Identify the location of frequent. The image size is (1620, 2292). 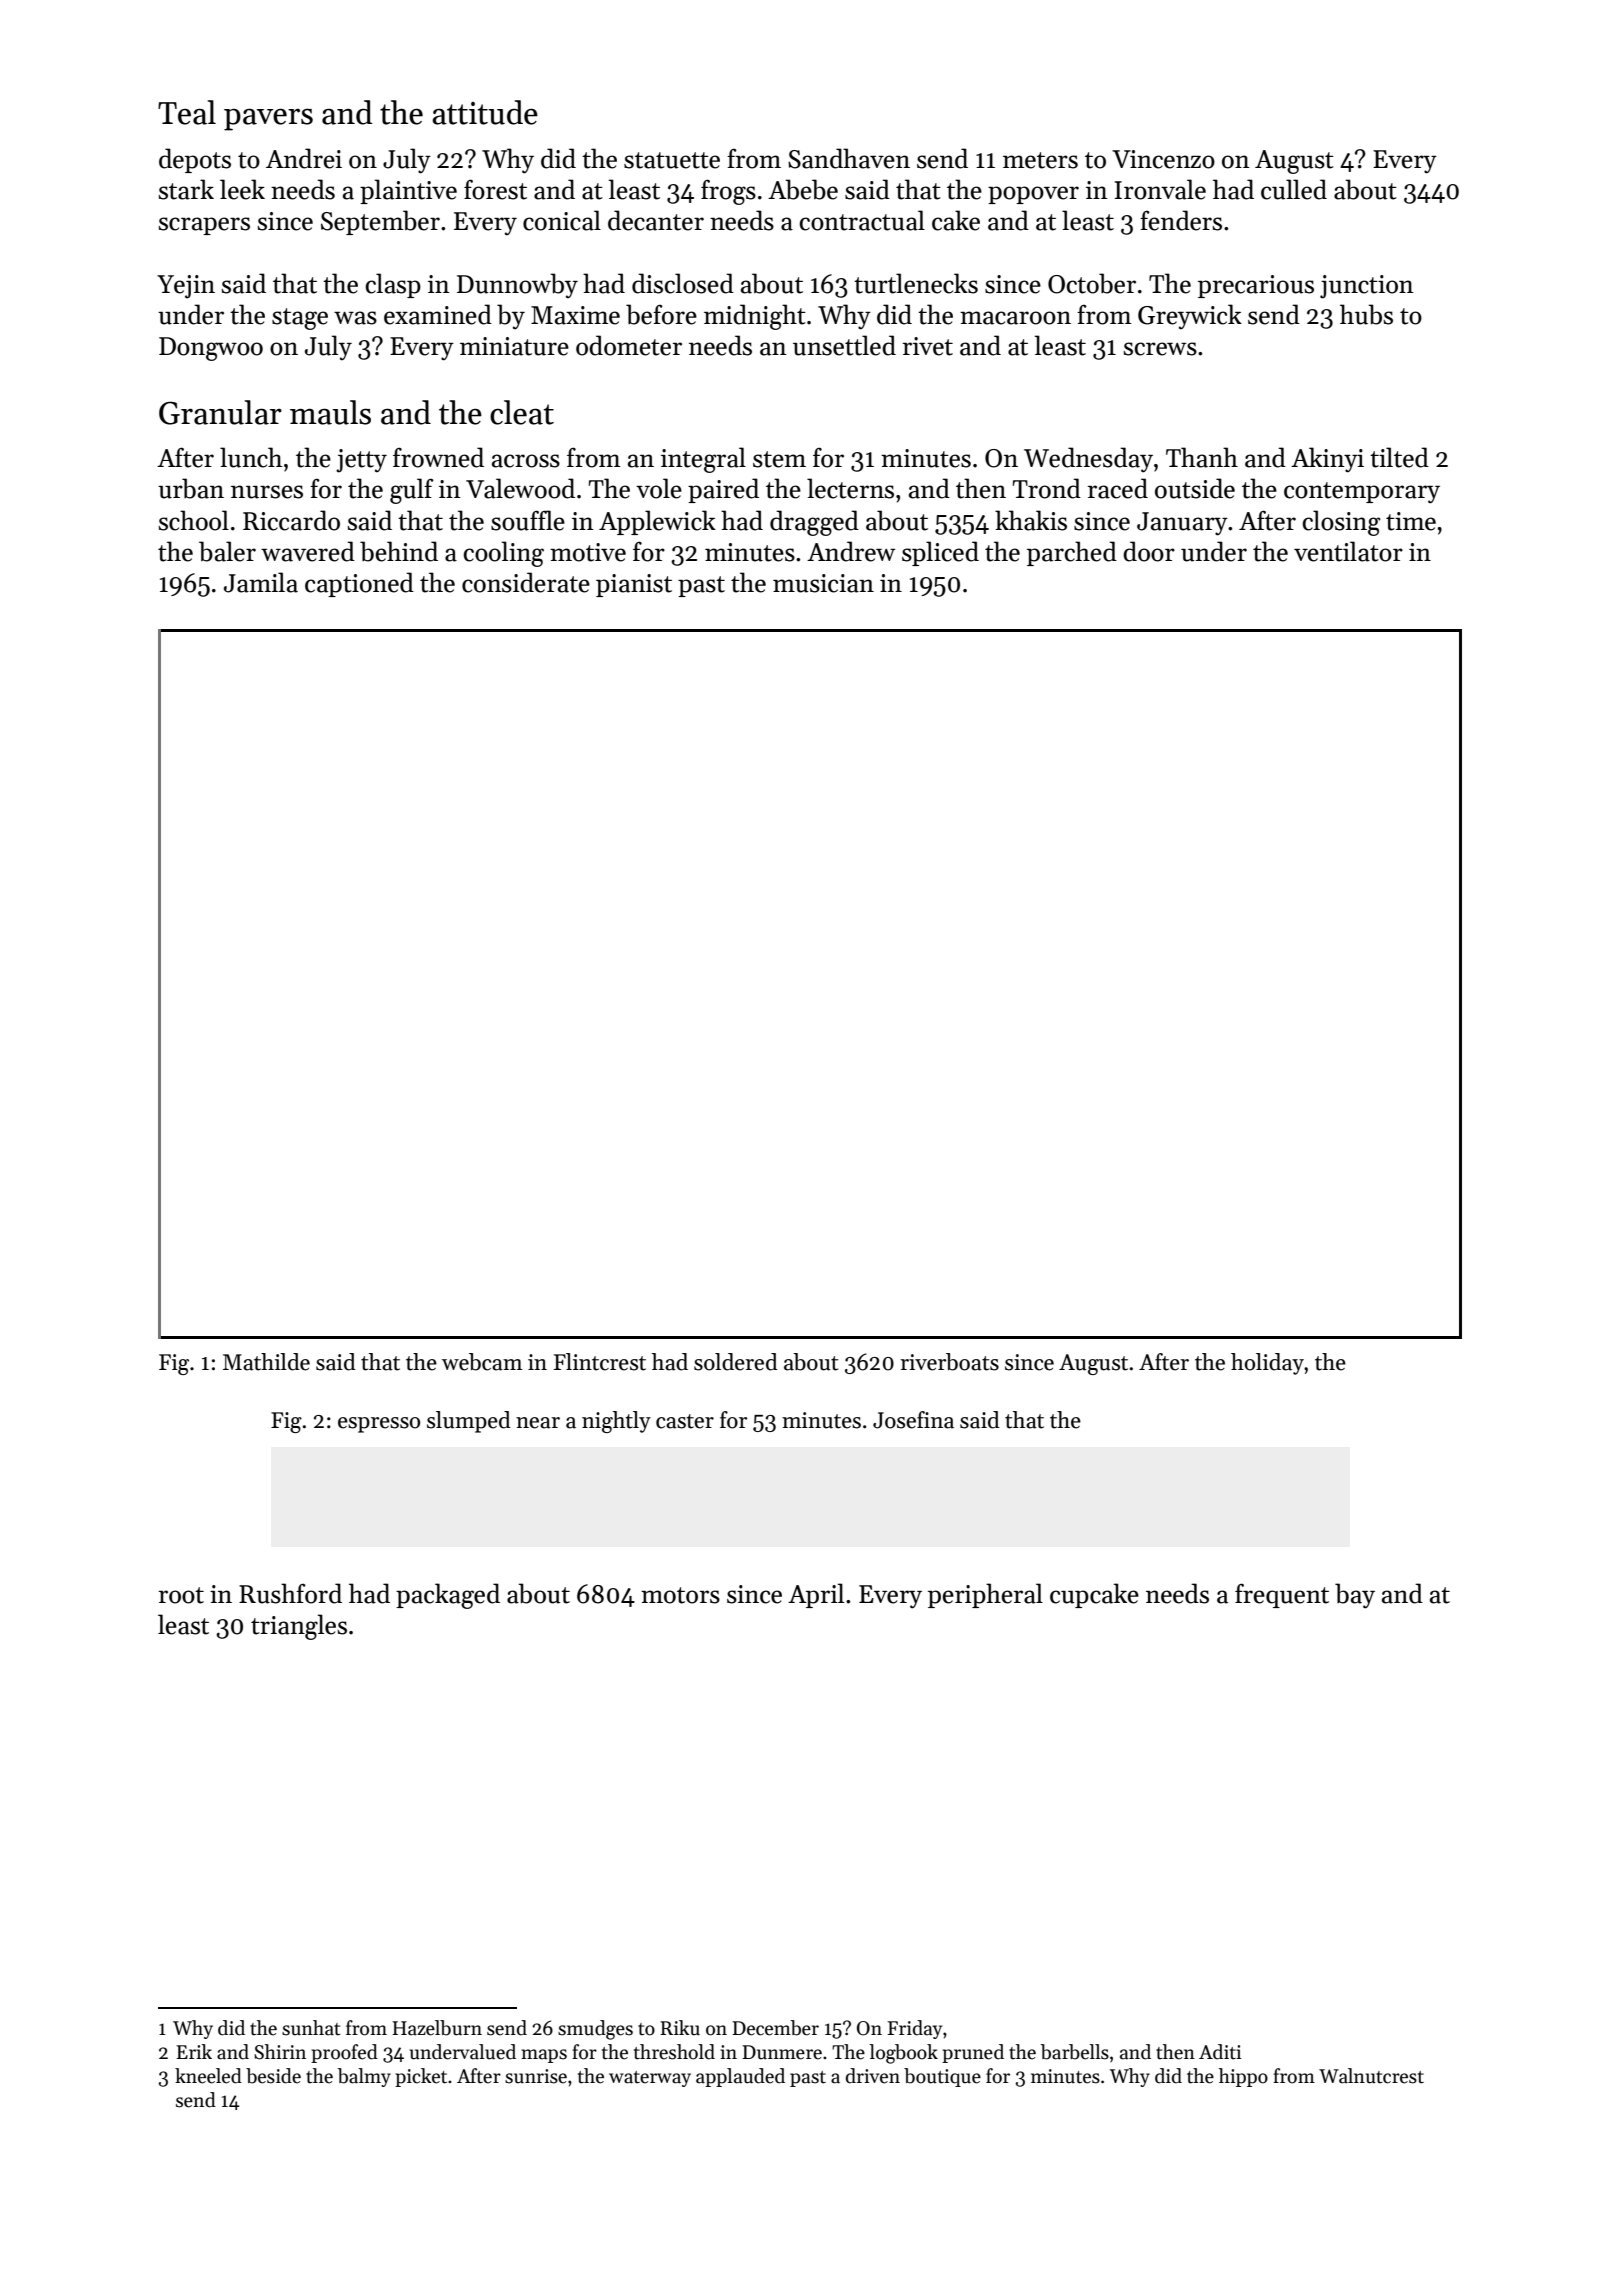
(1282, 1595).
